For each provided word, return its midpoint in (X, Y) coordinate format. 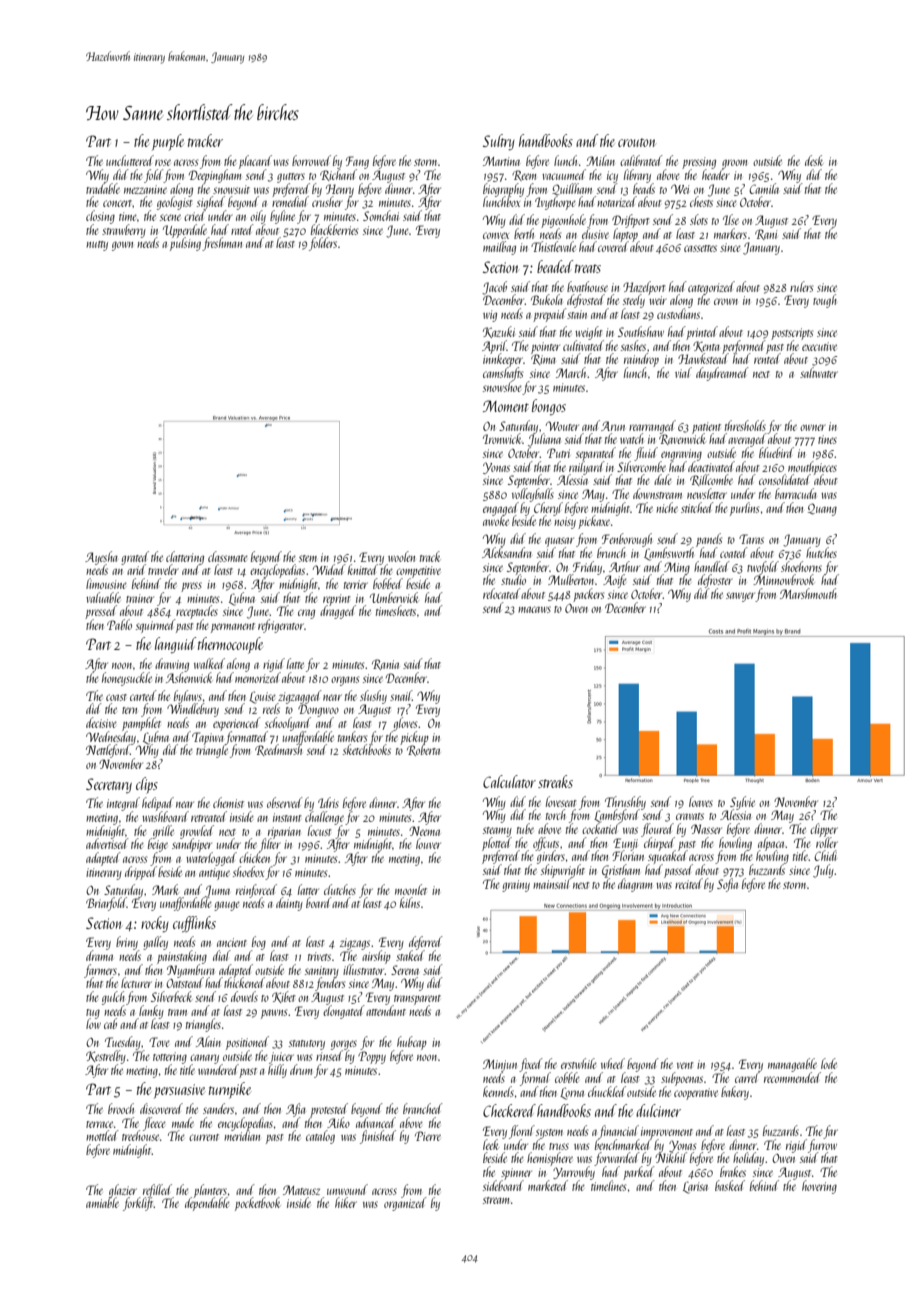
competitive (418, 572)
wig (490, 316)
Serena (405, 970)
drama (99, 955)
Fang (357, 162)
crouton (637, 142)
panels (709, 540)
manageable (792, 1065)
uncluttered (130, 160)
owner (813, 427)
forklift (138, 1204)
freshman (222, 244)
